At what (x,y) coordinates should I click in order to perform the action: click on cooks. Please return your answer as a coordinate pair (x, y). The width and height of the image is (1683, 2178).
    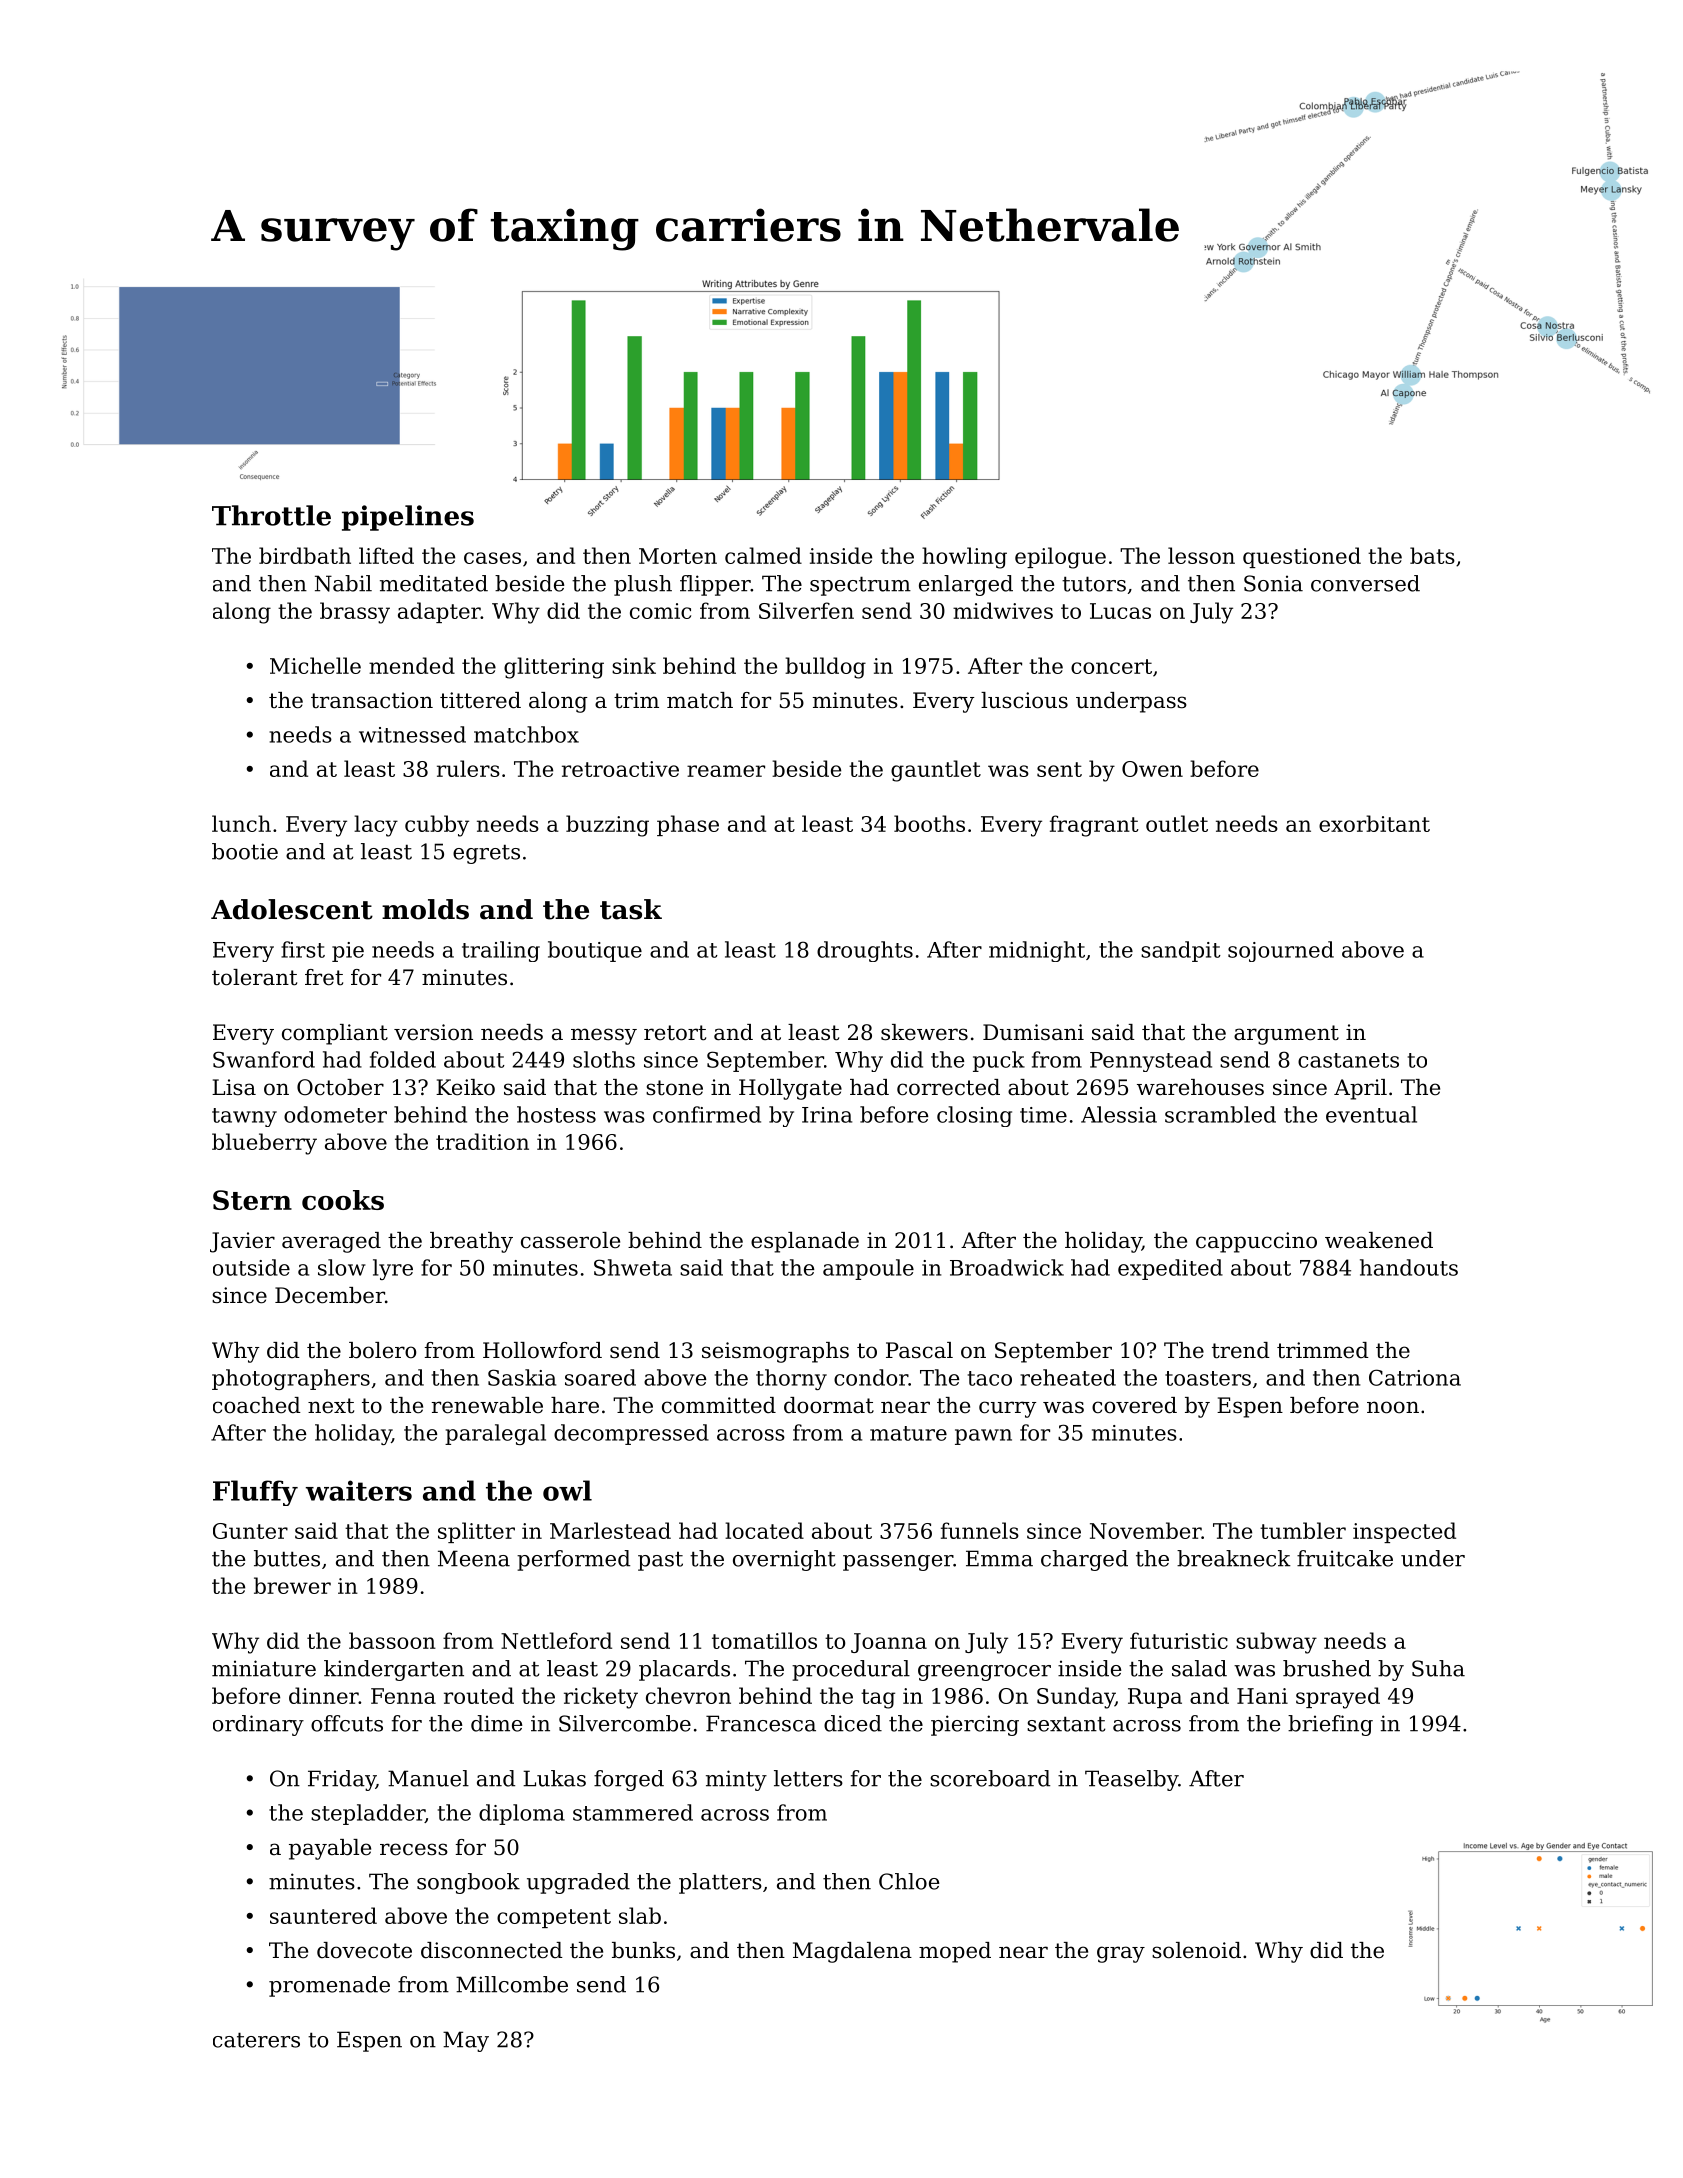
    Looking at the image, I should click on (343, 1200).
